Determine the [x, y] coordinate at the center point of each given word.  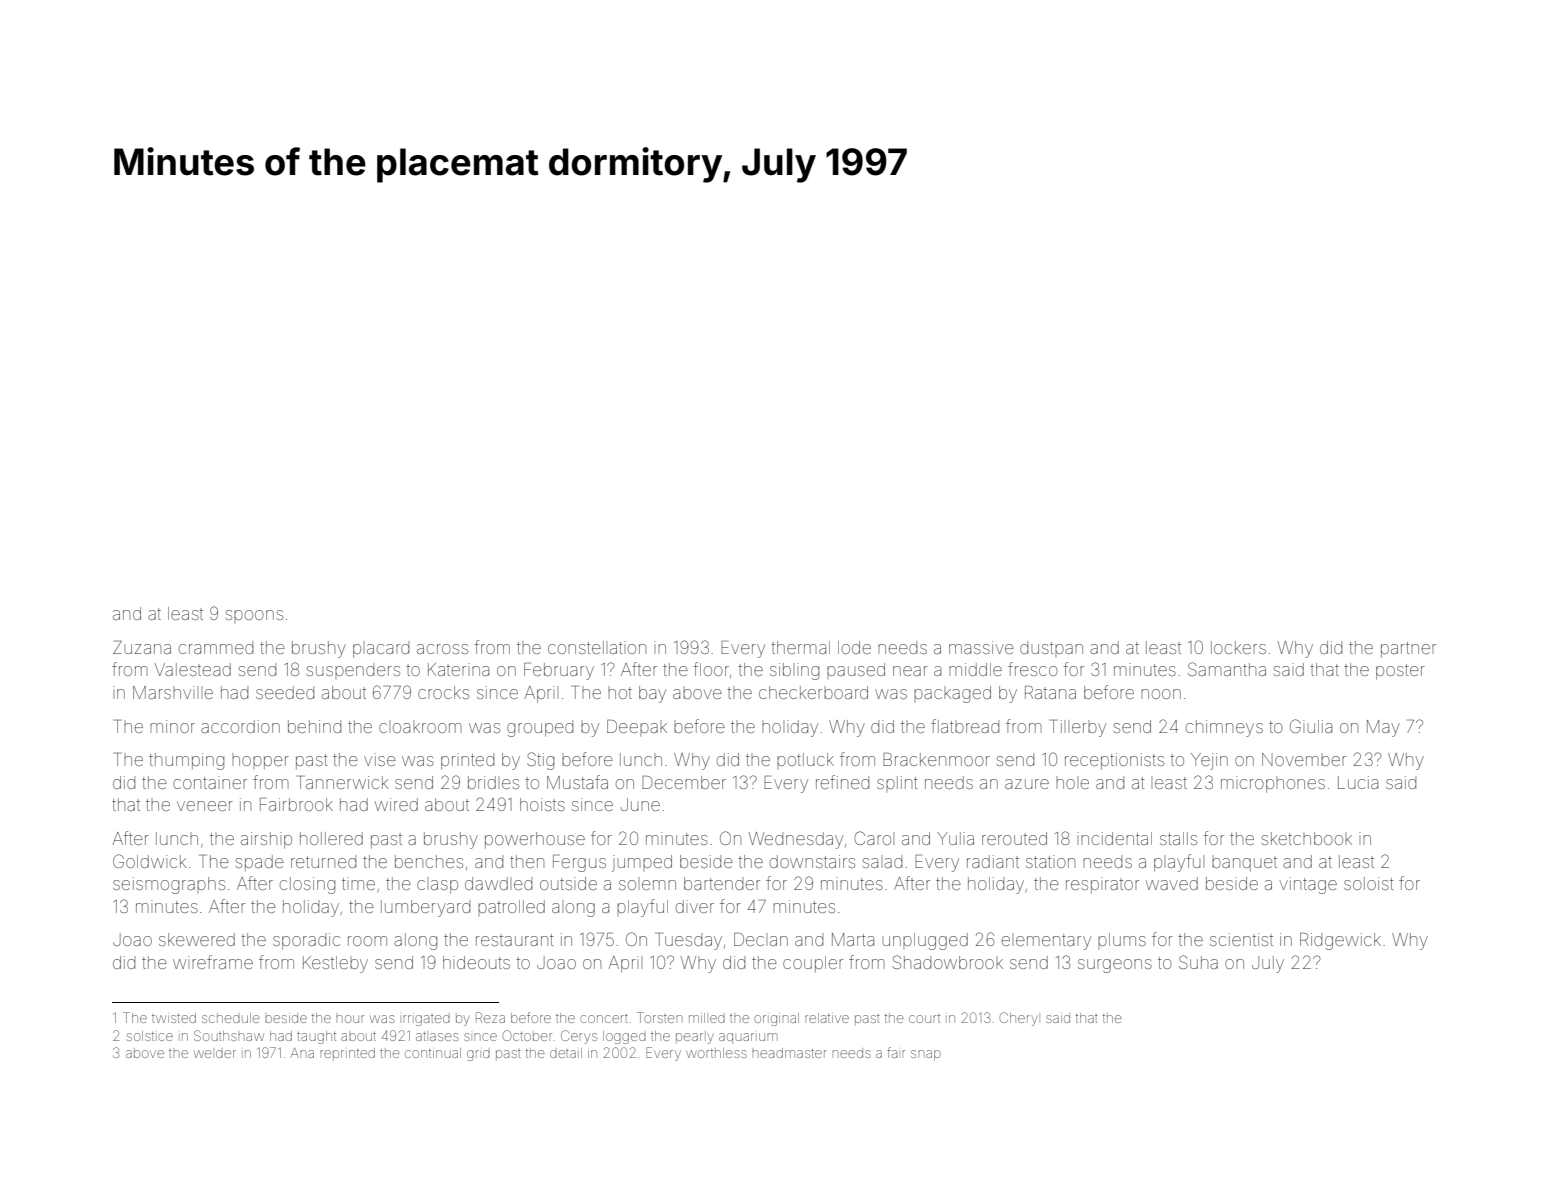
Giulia [1311, 726]
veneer [205, 806]
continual [433, 1053]
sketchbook [1307, 838]
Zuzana [142, 647]
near [910, 671]
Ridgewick [1340, 941]
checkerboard [813, 692]
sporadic [306, 941]
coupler [813, 964]
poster [1400, 672]
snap [926, 1055]
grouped [540, 728]
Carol [872, 838]
